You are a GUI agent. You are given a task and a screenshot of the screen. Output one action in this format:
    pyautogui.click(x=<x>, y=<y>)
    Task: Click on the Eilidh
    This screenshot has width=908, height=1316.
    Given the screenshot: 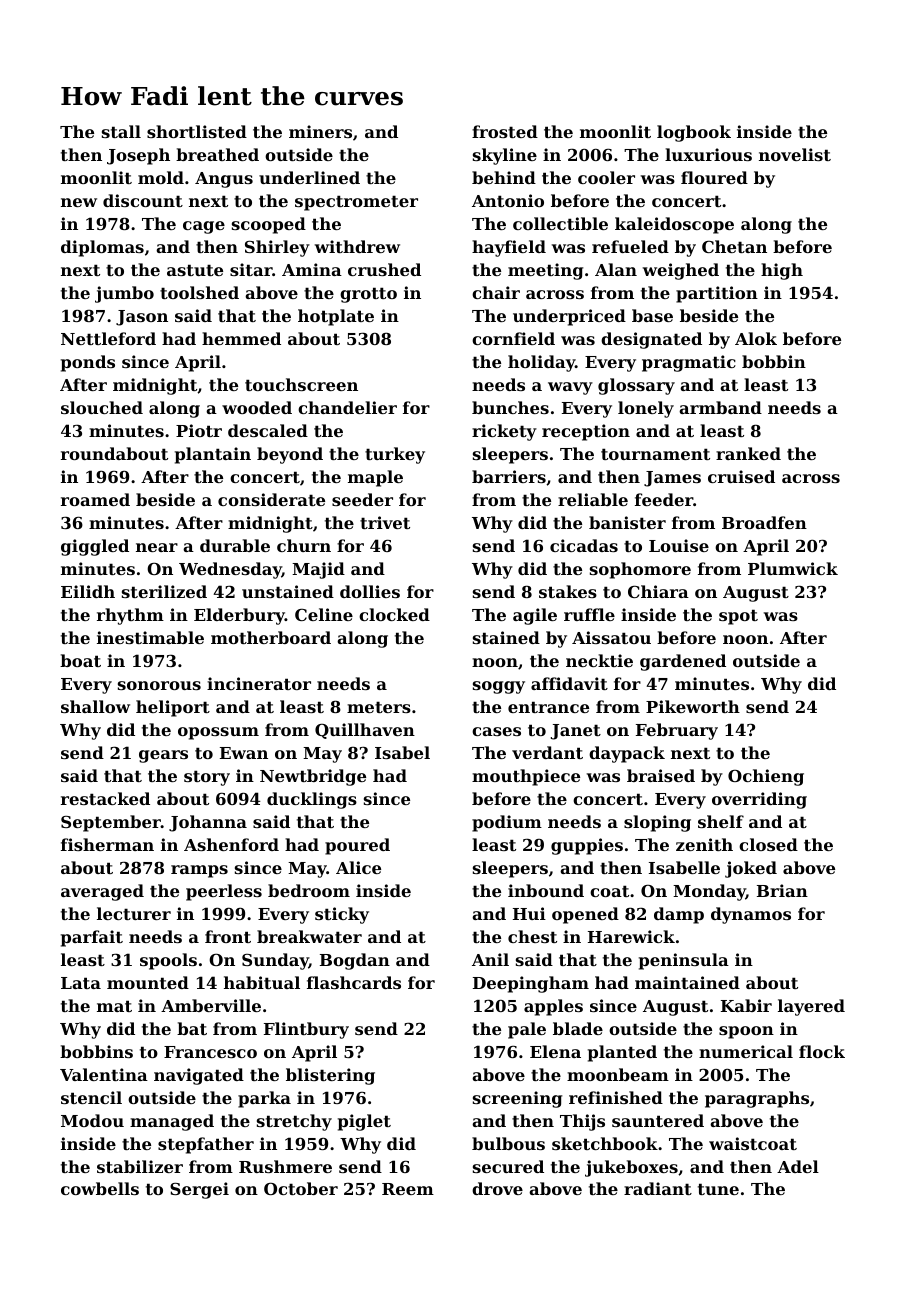 What is the action you would take?
    pyautogui.click(x=88, y=591)
